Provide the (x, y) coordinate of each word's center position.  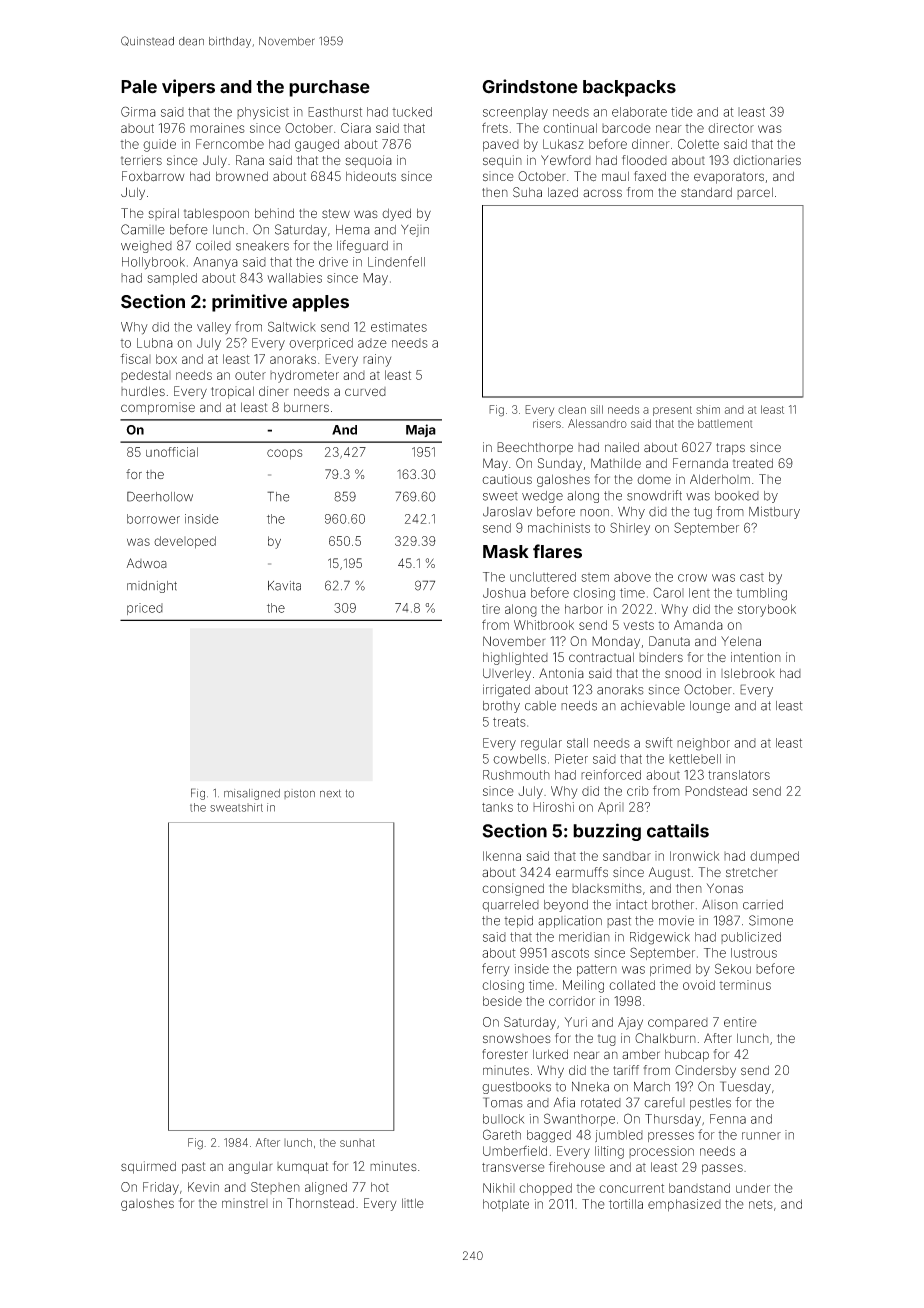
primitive (249, 303)
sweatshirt (236, 807)
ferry (496, 970)
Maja (421, 430)
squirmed (148, 1167)
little (413, 1203)
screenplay (515, 113)
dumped (774, 857)
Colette (698, 144)
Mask (506, 552)
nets (761, 1204)
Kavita (284, 586)
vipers (188, 88)
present (672, 411)
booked (737, 496)
